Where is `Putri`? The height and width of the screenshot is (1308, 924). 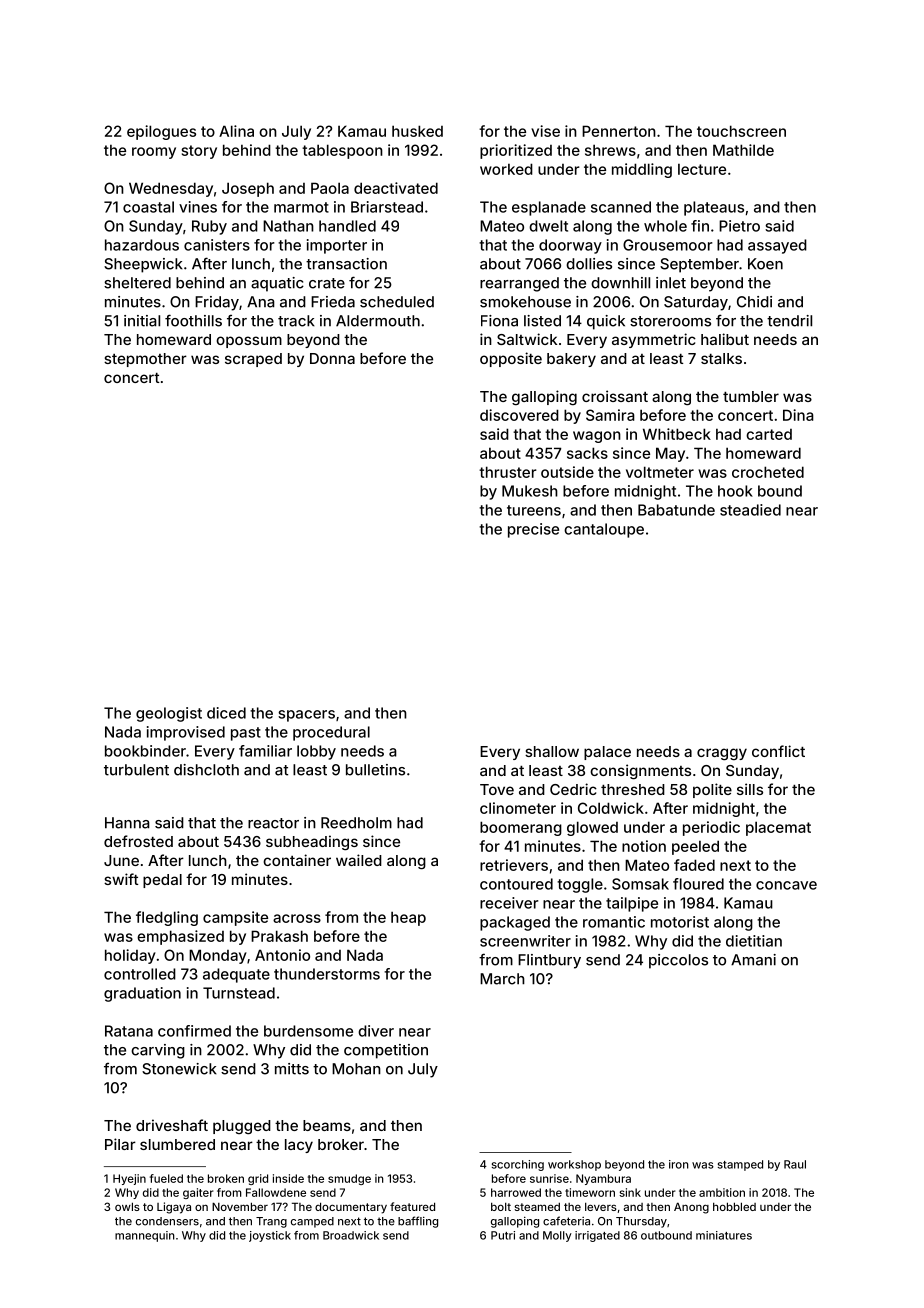 Putri is located at coordinates (503, 1235).
